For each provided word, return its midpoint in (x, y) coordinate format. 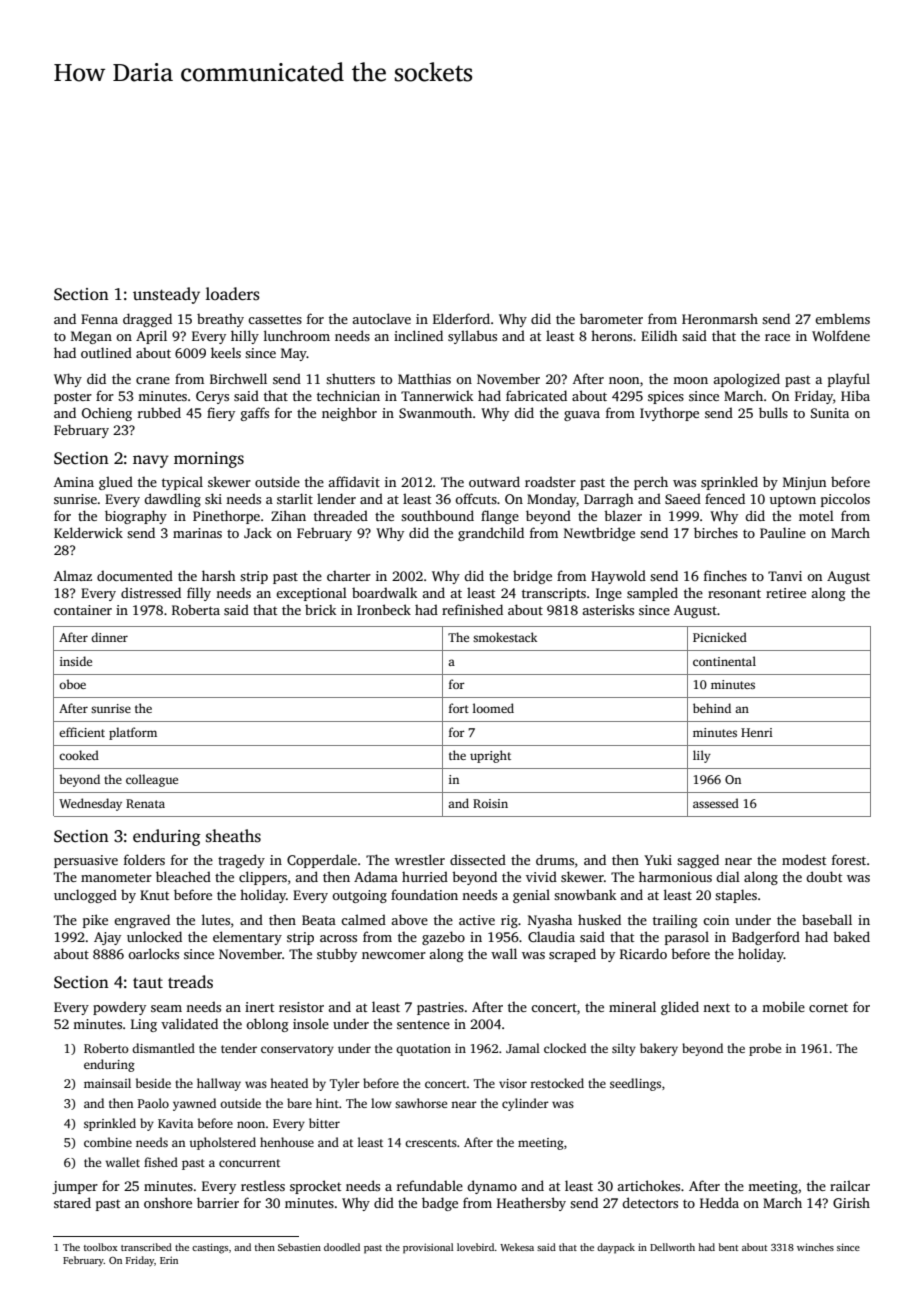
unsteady (166, 295)
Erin (169, 1260)
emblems (842, 318)
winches (815, 1247)
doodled (342, 1247)
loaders (233, 294)
